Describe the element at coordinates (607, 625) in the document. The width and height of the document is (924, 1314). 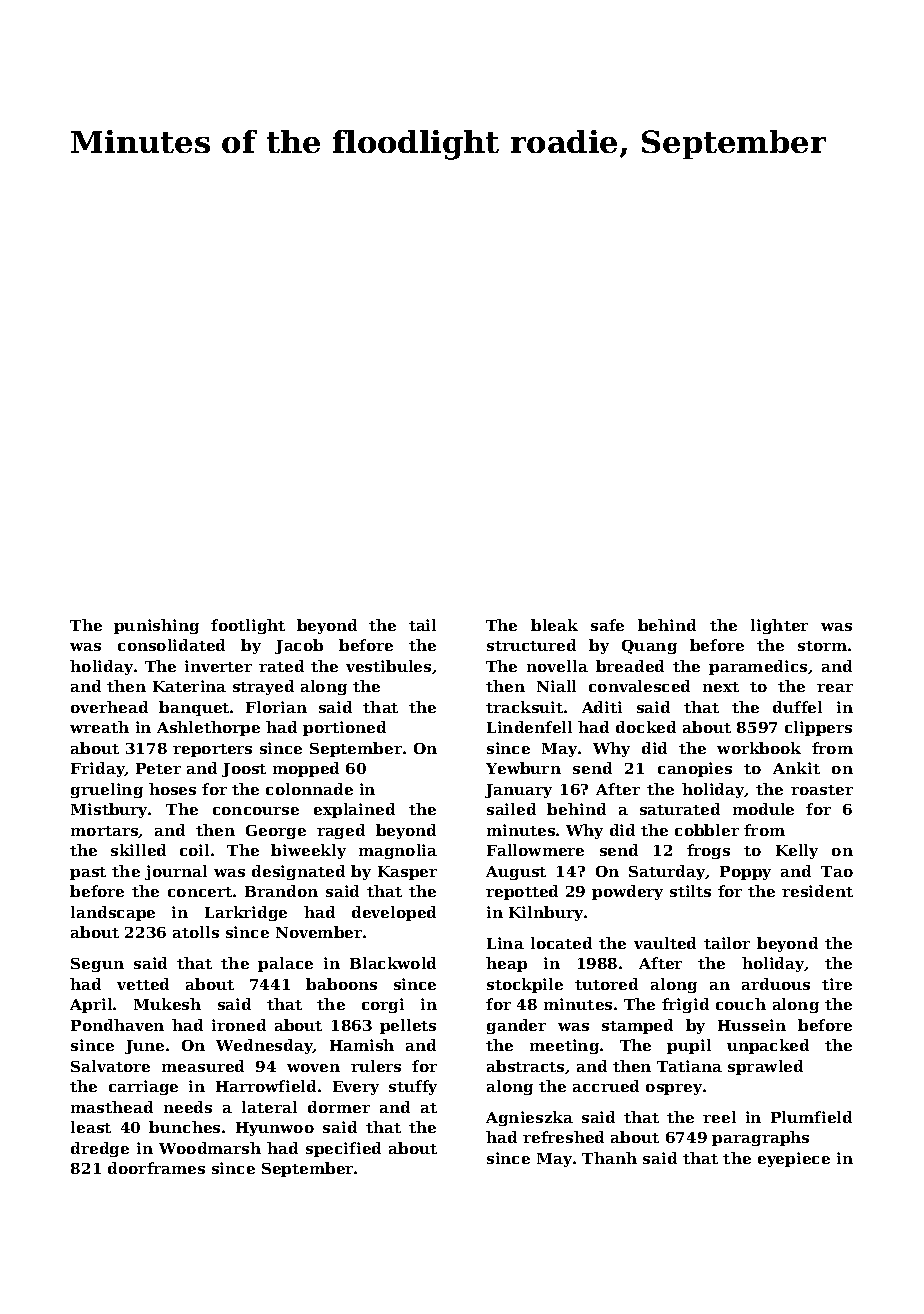
I see `safe` at that location.
